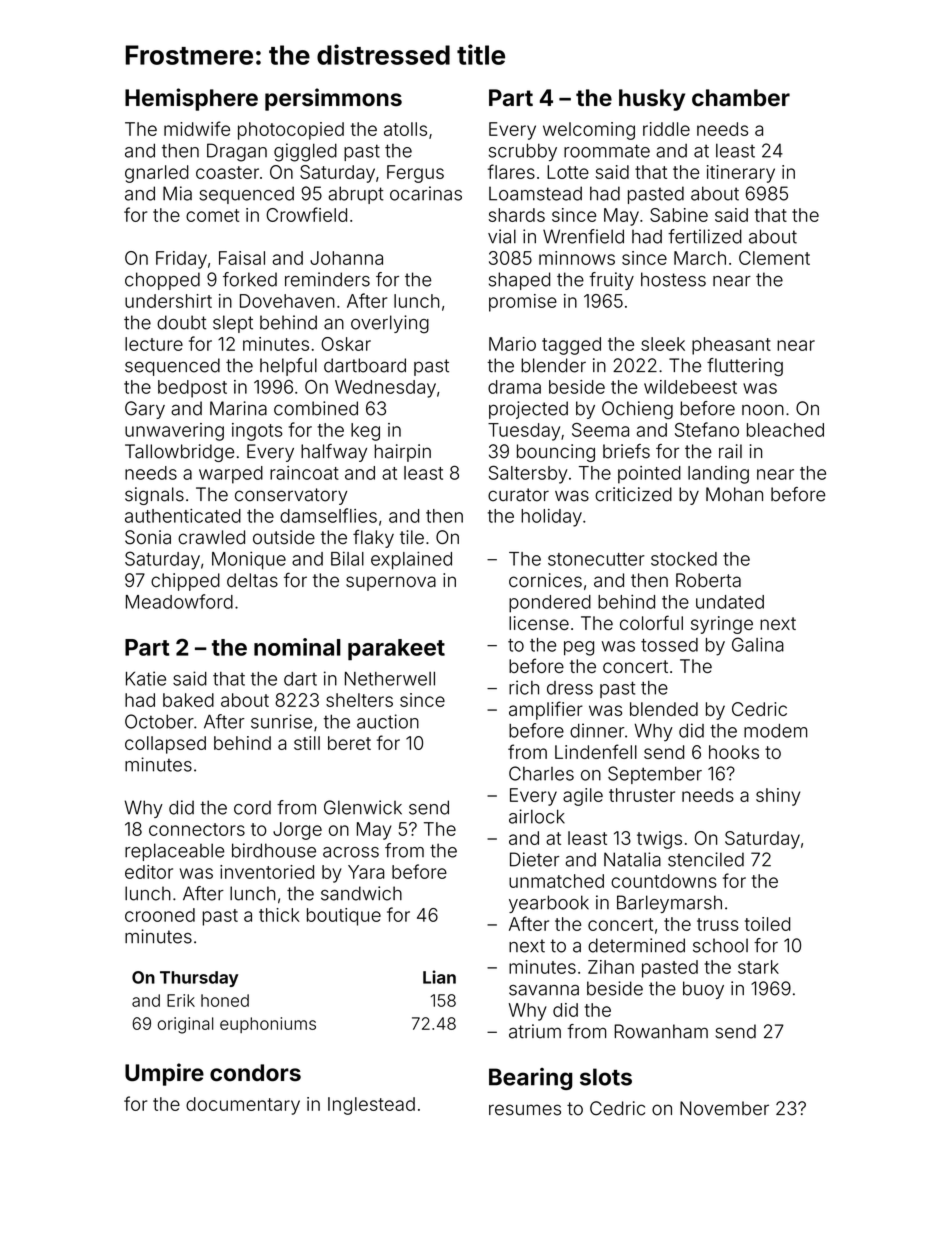  Describe the element at coordinates (279, 915) in the image. I see `thick` at that location.
